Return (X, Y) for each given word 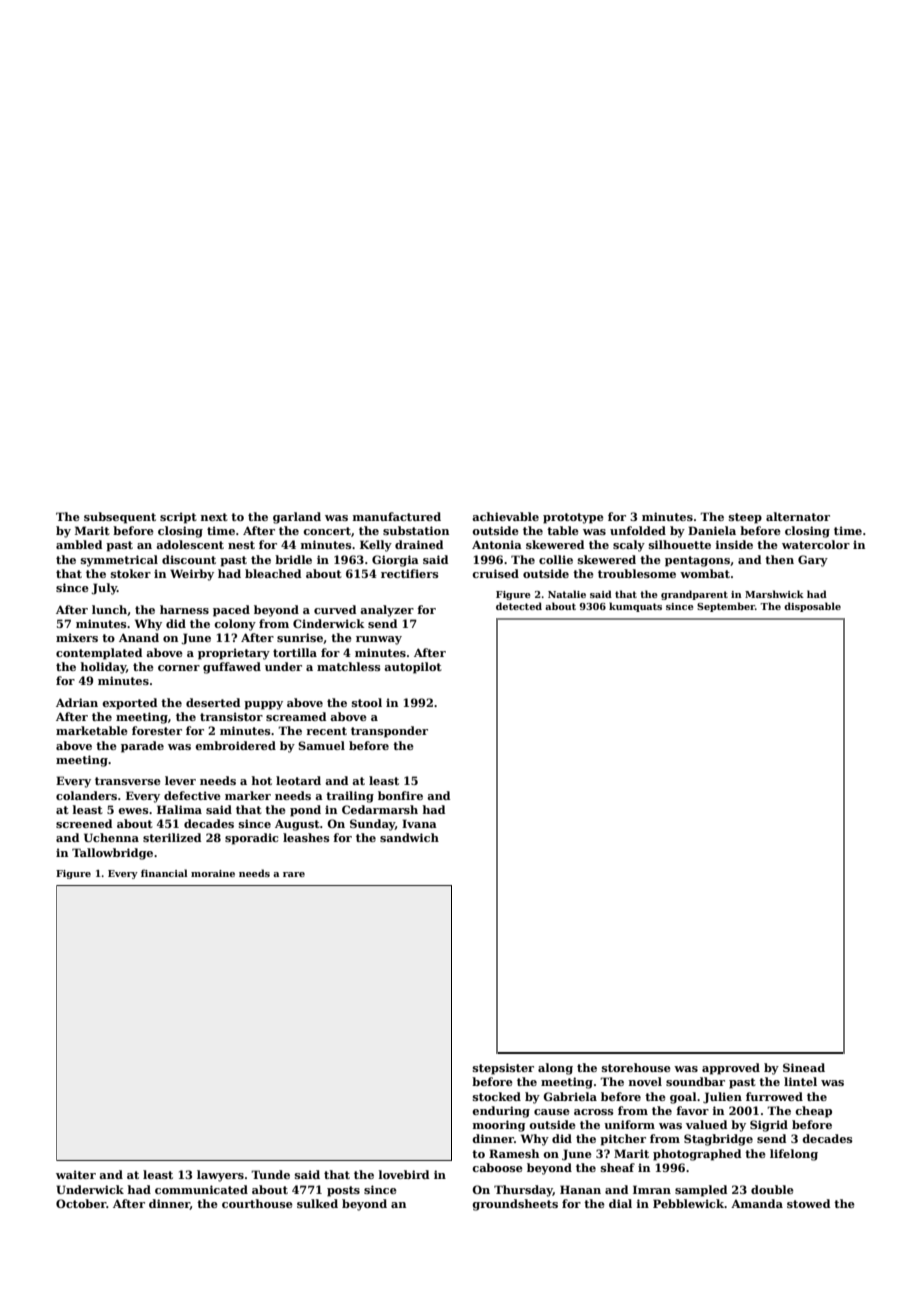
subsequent (120, 518)
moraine (213, 873)
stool (367, 702)
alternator (798, 516)
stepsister (503, 1069)
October (81, 1203)
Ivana (419, 823)
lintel (800, 1081)
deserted (213, 702)
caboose (497, 1167)
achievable (505, 516)
